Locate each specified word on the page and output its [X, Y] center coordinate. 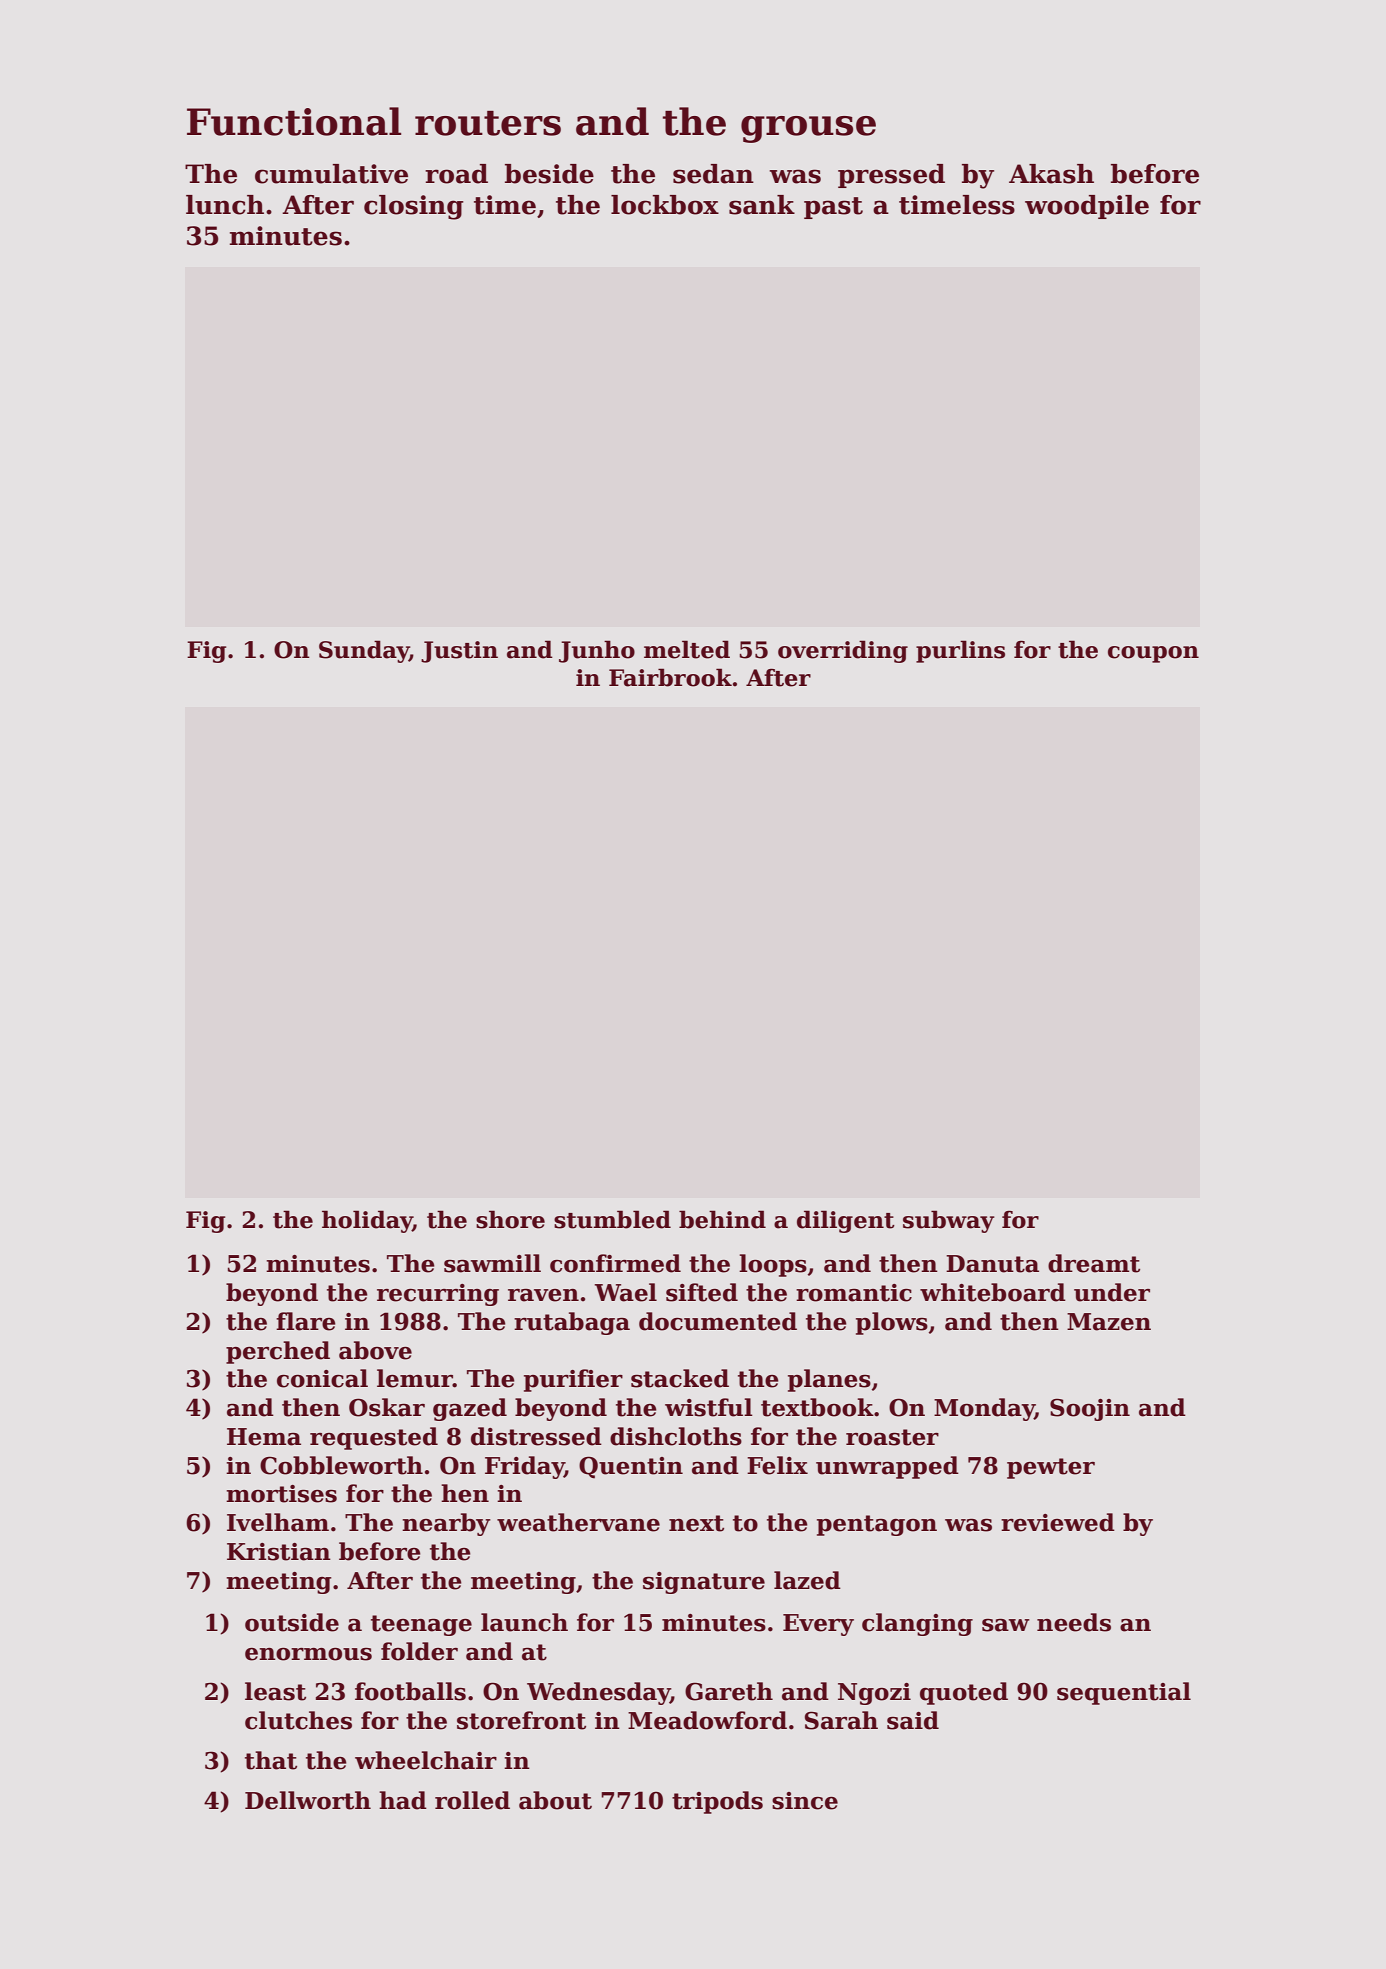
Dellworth [308, 1800]
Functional [294, 121]
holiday [367, 1221]
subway [949, 1221]
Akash [1051, 174]
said [913, 1720]
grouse [808, 129]
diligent [846, 1221]
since [805, 1801]
